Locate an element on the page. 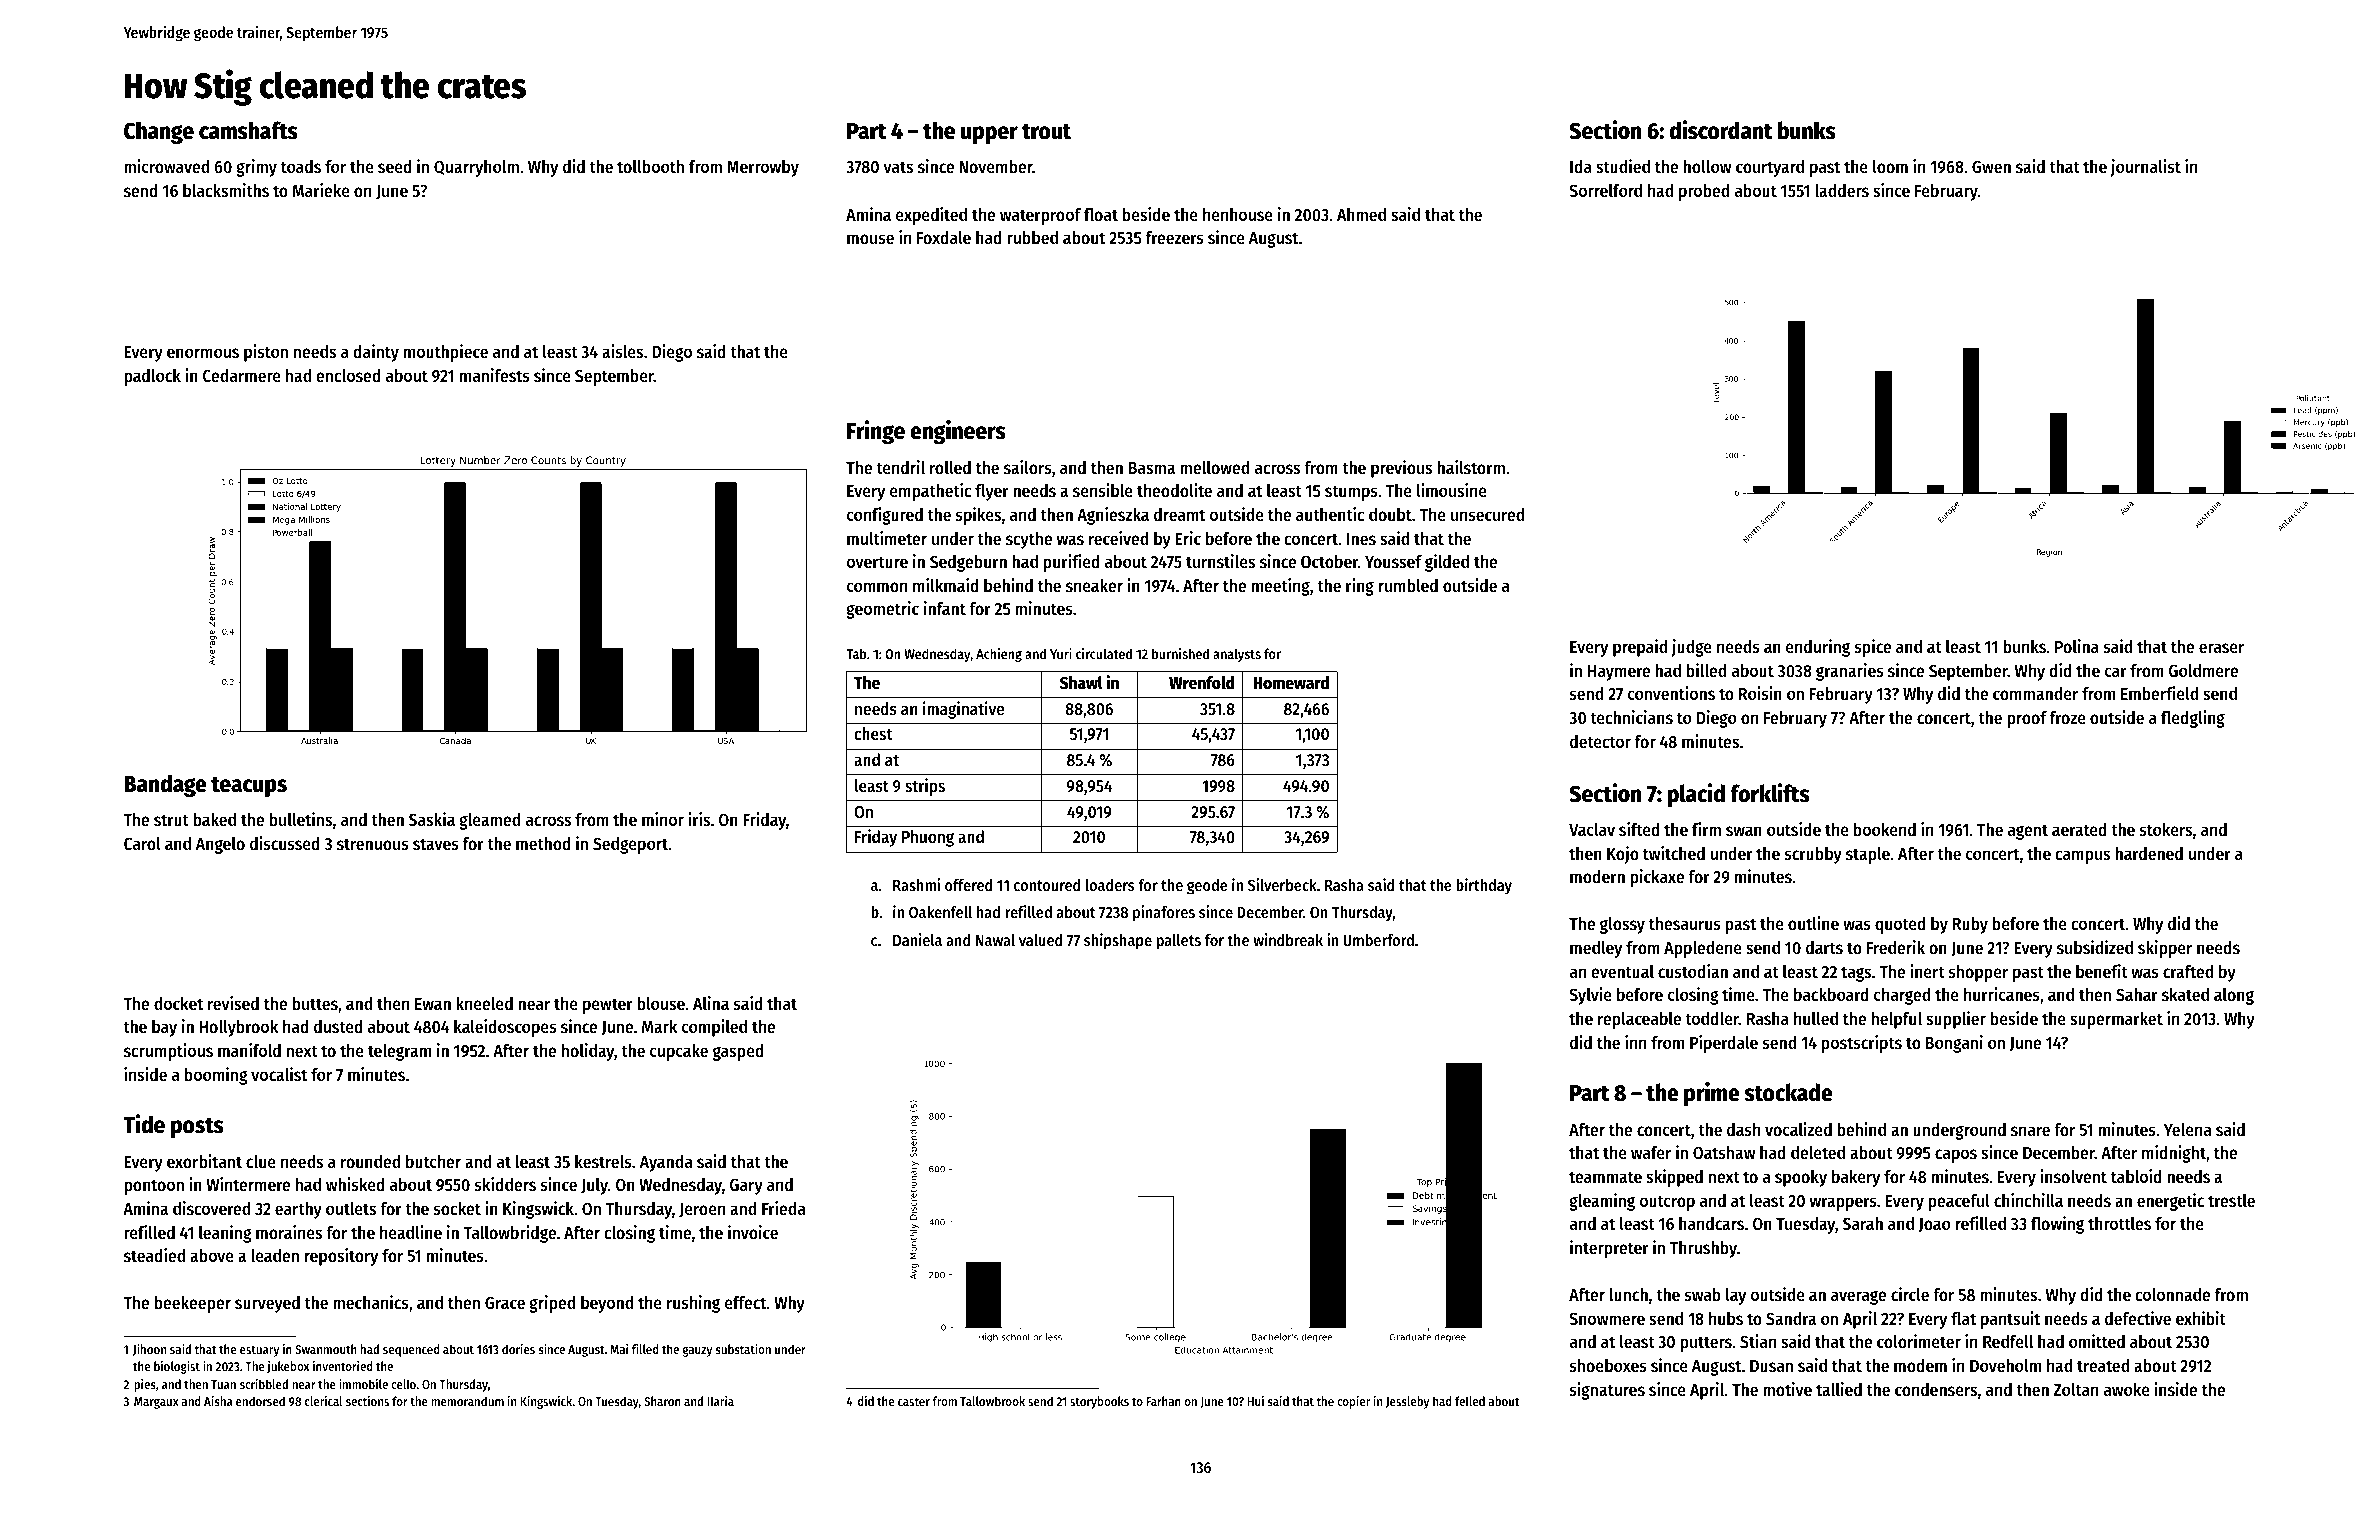  Achieng is located at coordinates (999, 655).
